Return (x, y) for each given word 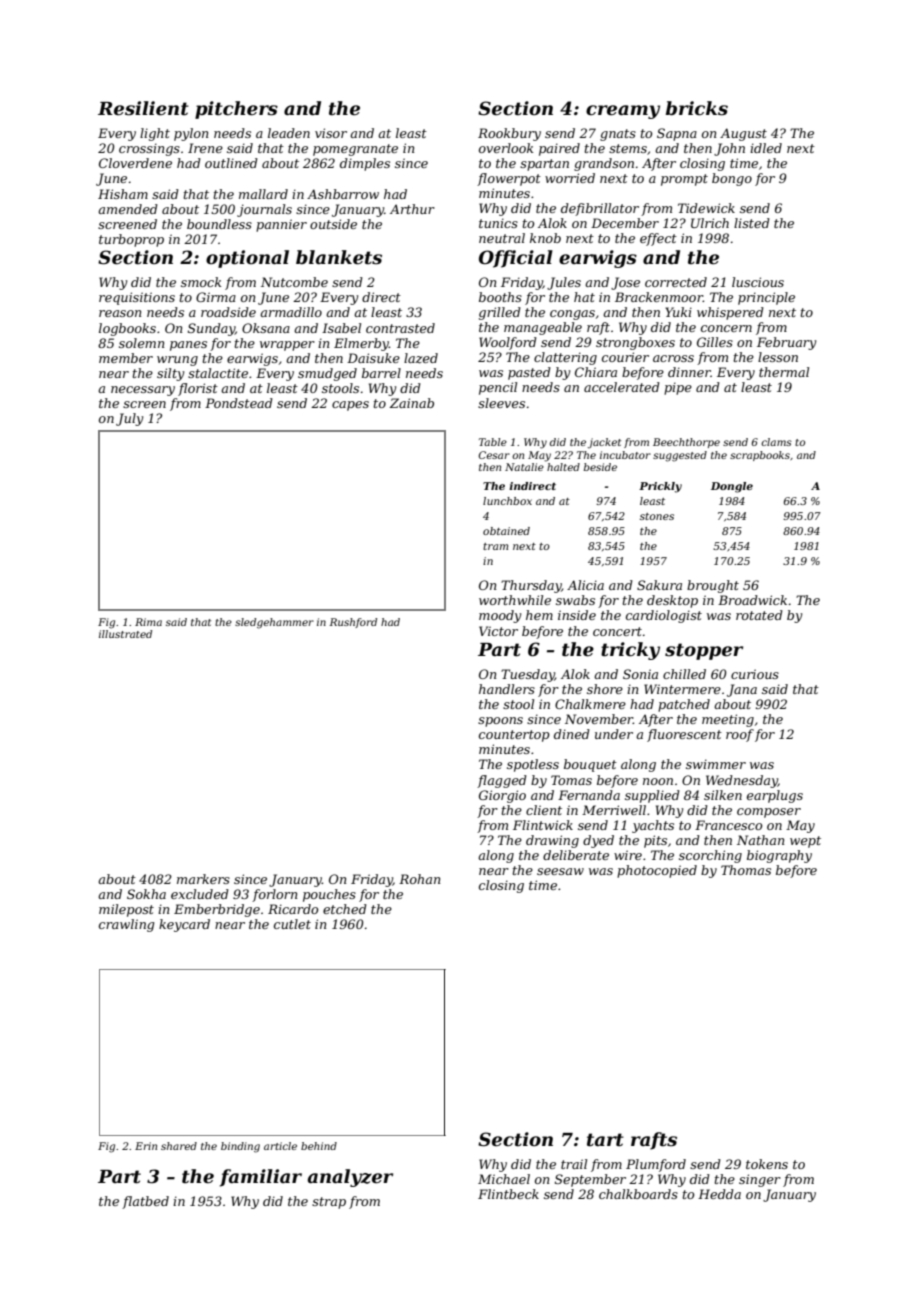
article (280, 1146)
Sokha (146, 894)
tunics (498, 223)
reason (120, 313)
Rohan (419, 879)
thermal (784, 372)
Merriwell (614, 810)
